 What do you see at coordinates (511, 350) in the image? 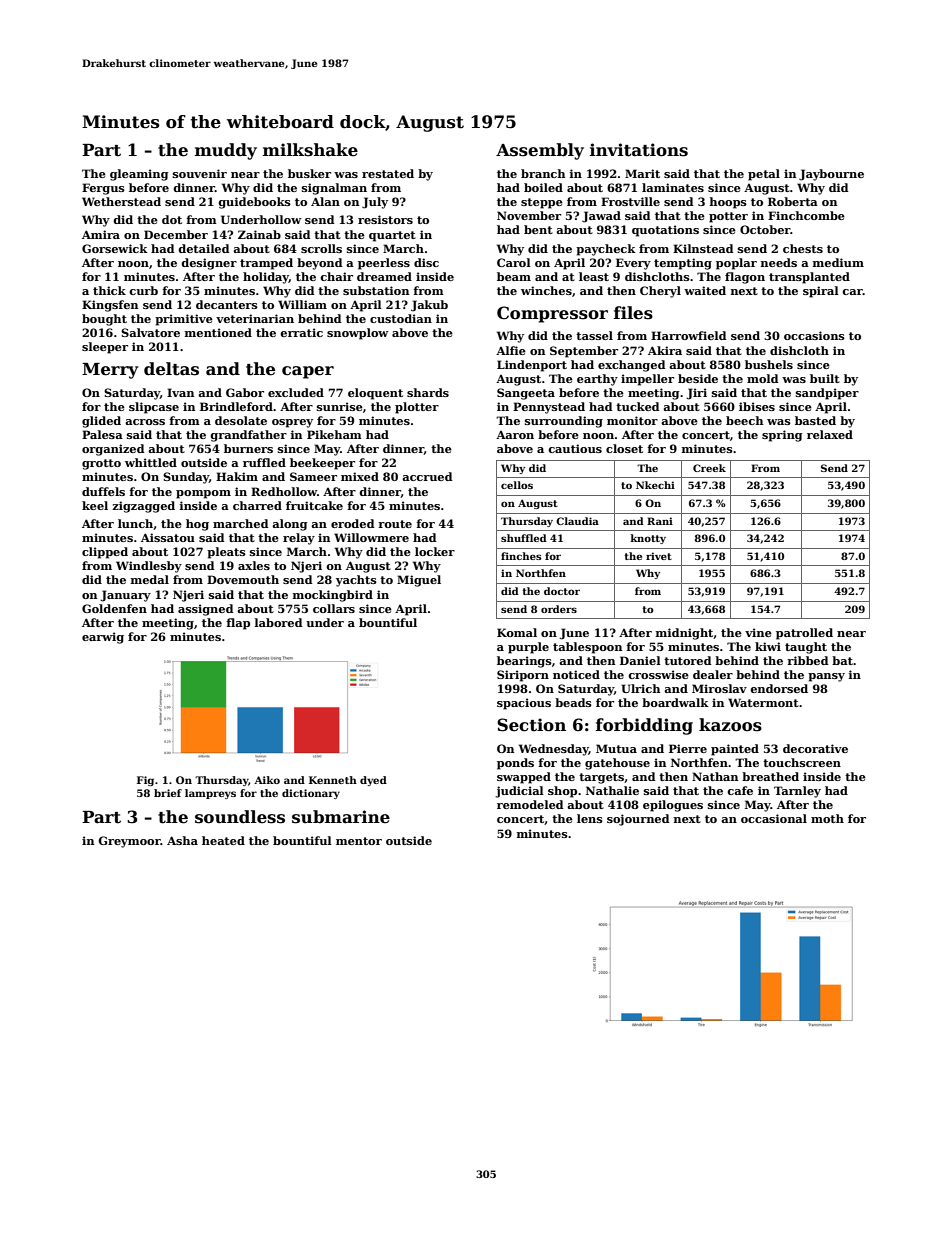
I see `Alfie` at bounding box center [511, 350].
